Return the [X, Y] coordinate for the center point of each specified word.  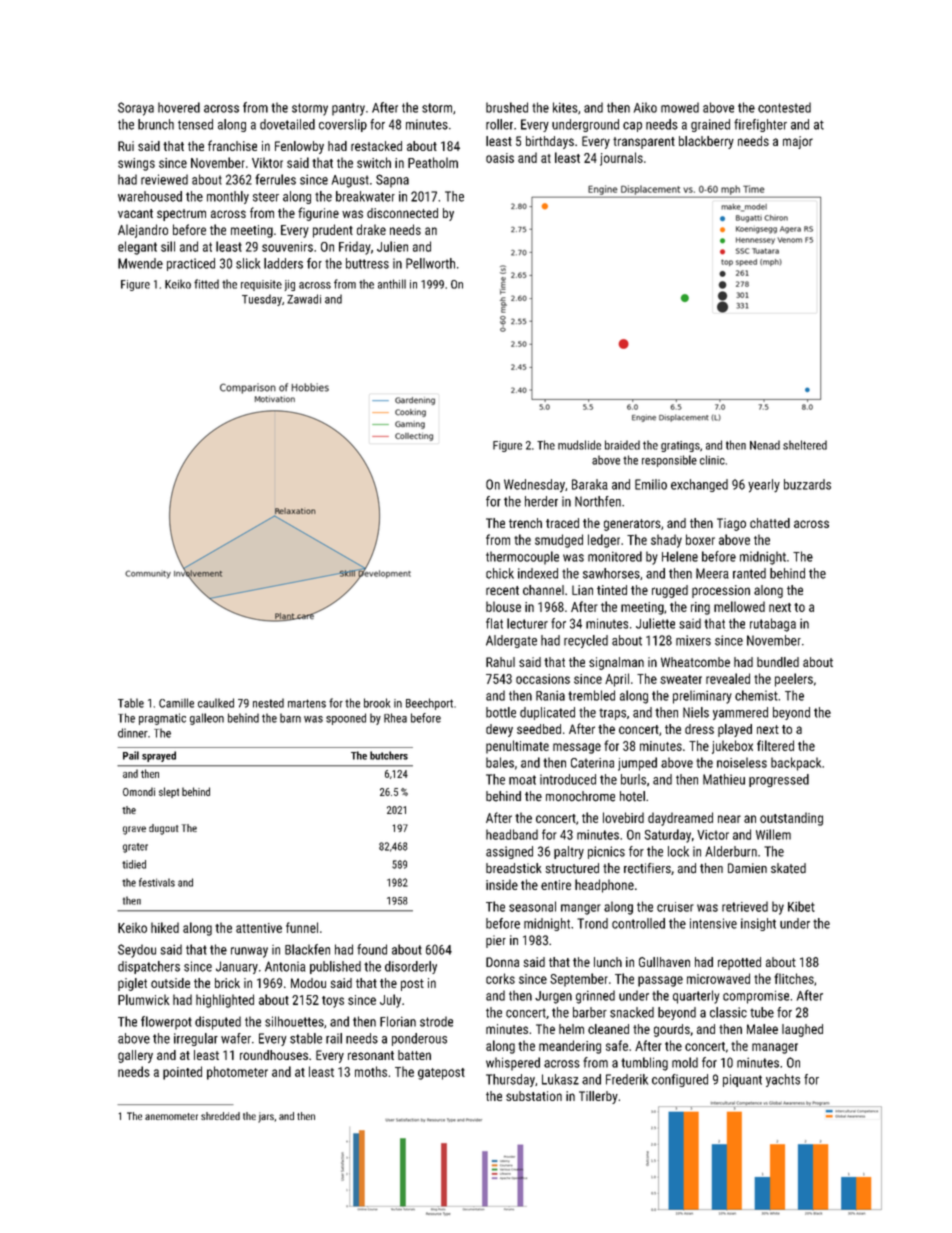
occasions [543, 679]
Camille [176, 703]
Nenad [765, 445]
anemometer [171, 1116]
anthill [392, 284]
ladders [283, 263]
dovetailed [287, 124]
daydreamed [680, 819]
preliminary [702, 697]
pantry [348, 109]
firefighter [760, 125]
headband [512, 834]
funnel [302, 927]
